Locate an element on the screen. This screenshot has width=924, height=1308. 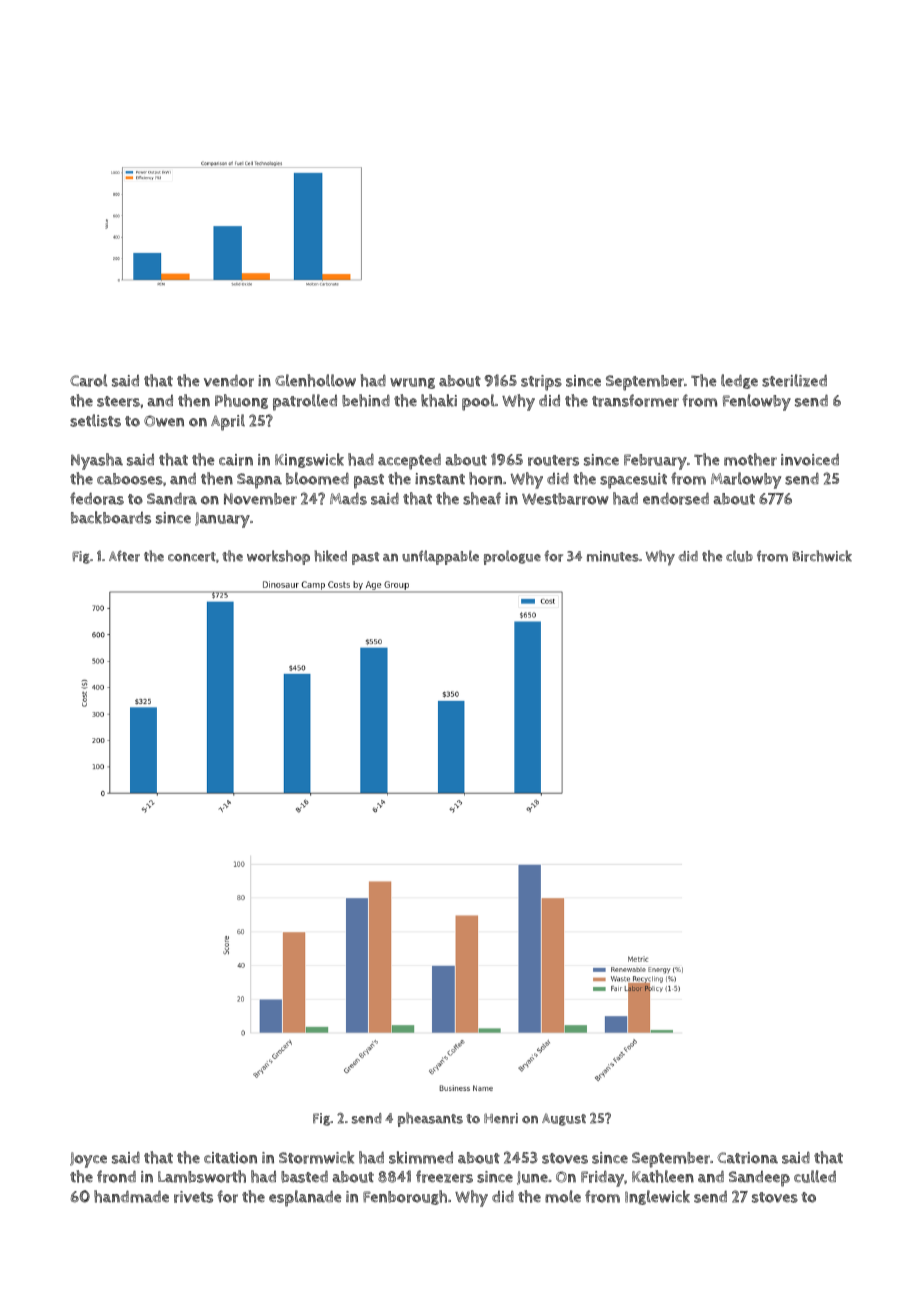
Fenborough is located at coordinates (405, 1197).
